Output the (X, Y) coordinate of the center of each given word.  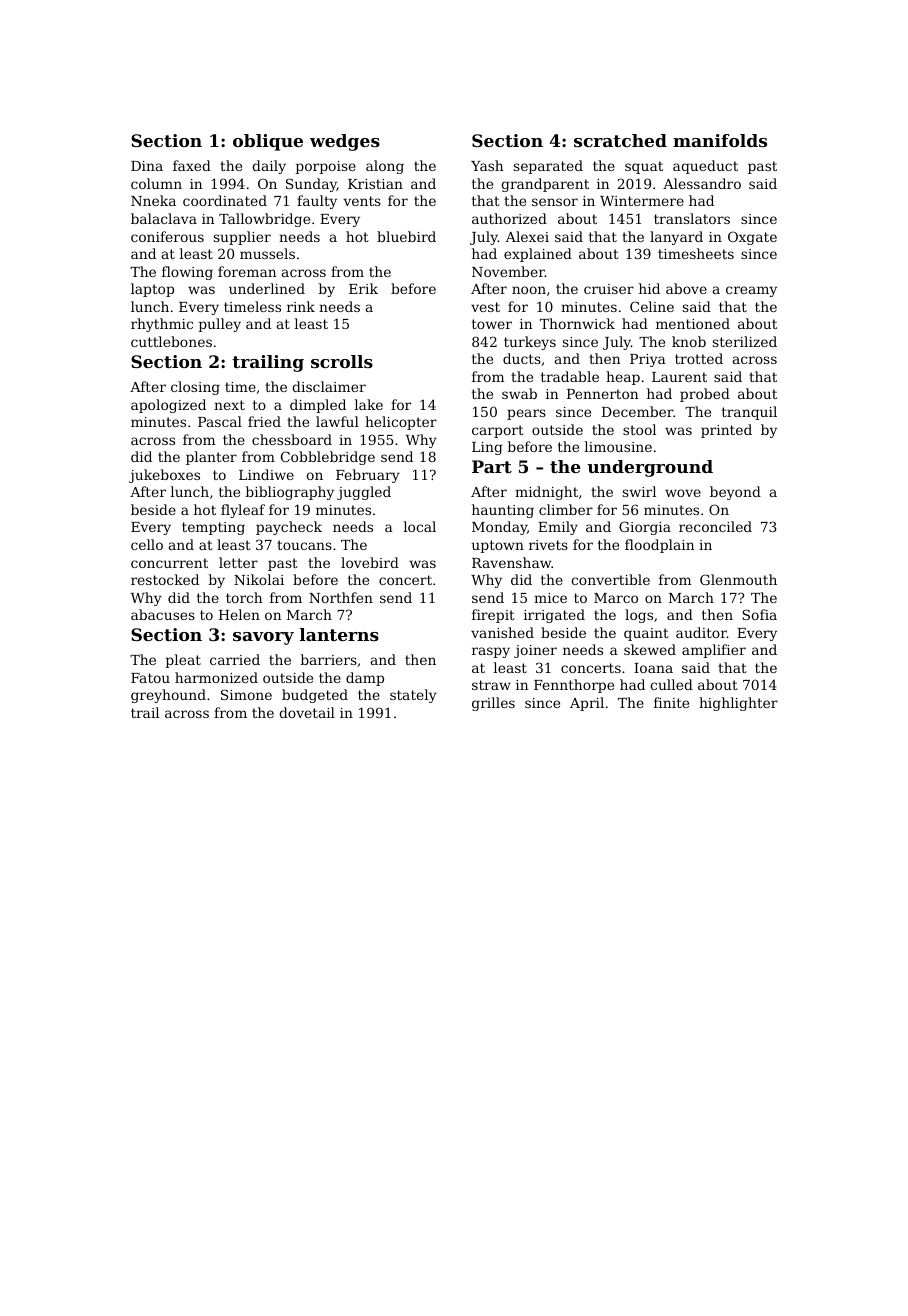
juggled (364, 493)
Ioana (653, 668)
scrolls (342, 361)
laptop (152, 290)
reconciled (715, 526)
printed (726, 431)
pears (526, 414)
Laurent (679, 377)
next (229, 405)
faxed (192, 165)
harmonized (216, 677)
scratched (620, 140)
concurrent (169, 563)
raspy (491, 652)
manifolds (720, 140)
